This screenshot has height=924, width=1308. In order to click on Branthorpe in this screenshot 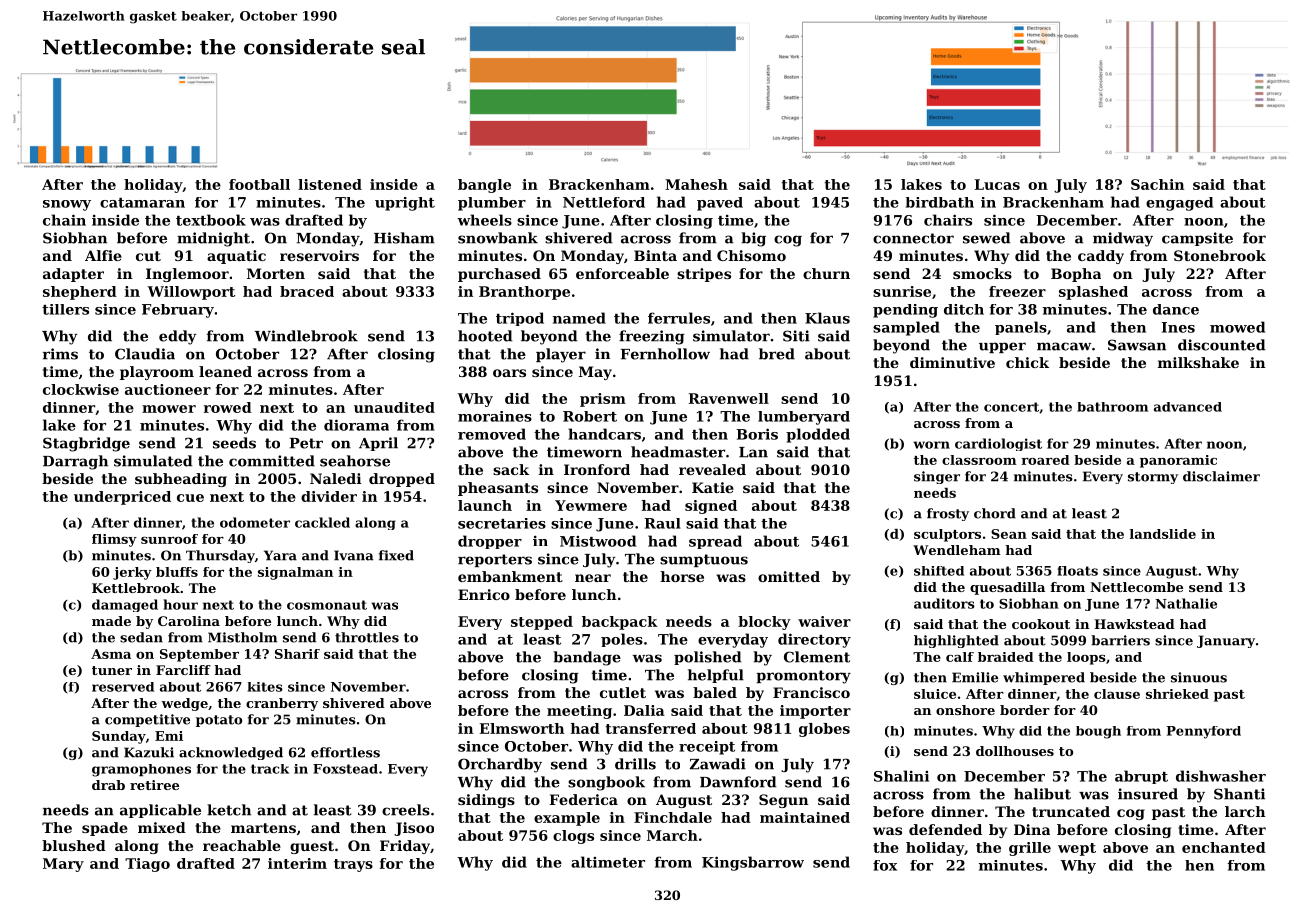, I will do `click(524, 293)`.
